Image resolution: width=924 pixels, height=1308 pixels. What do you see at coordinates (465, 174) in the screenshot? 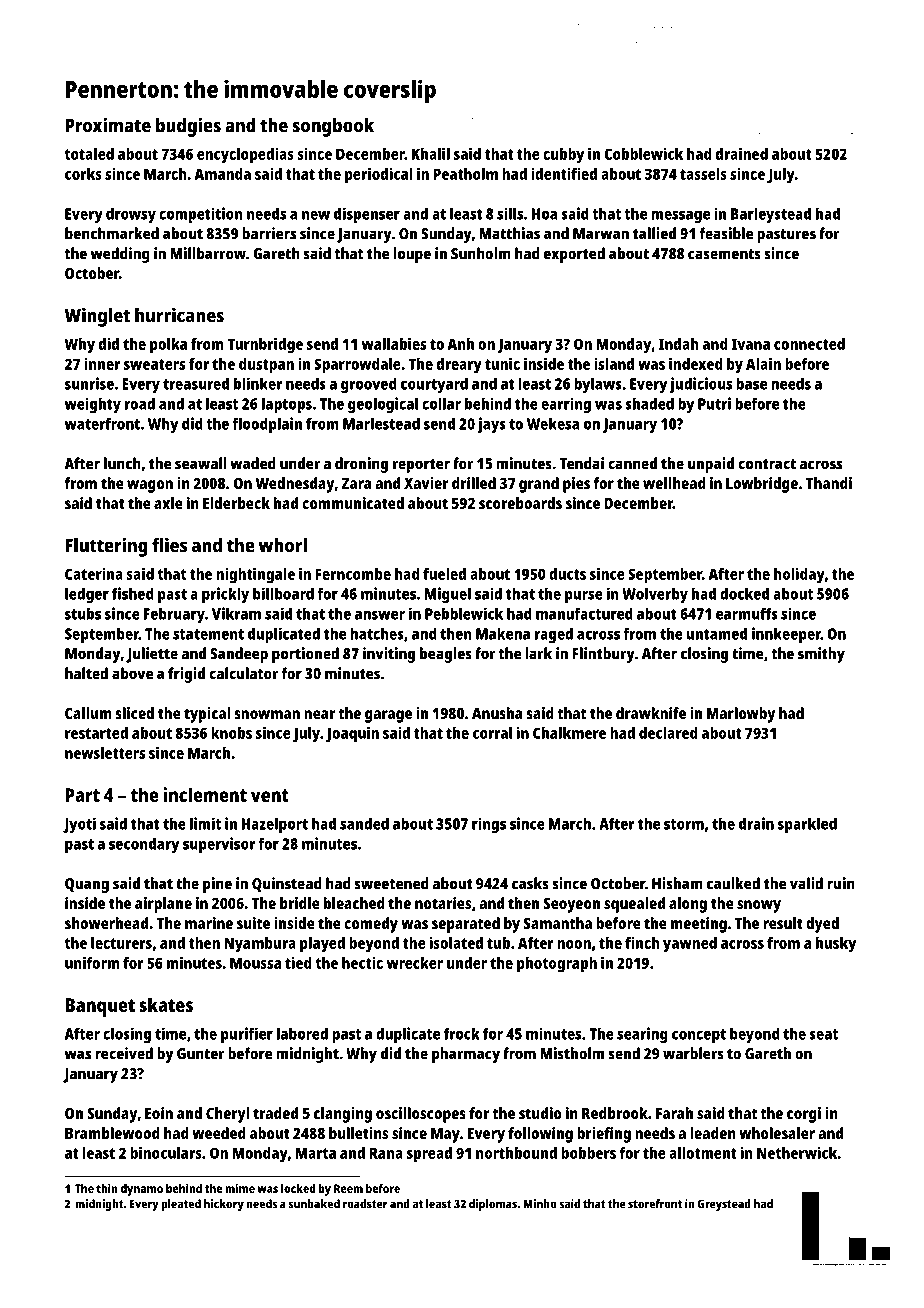
I see `Peatholm` at bounding box center [465, 174].
